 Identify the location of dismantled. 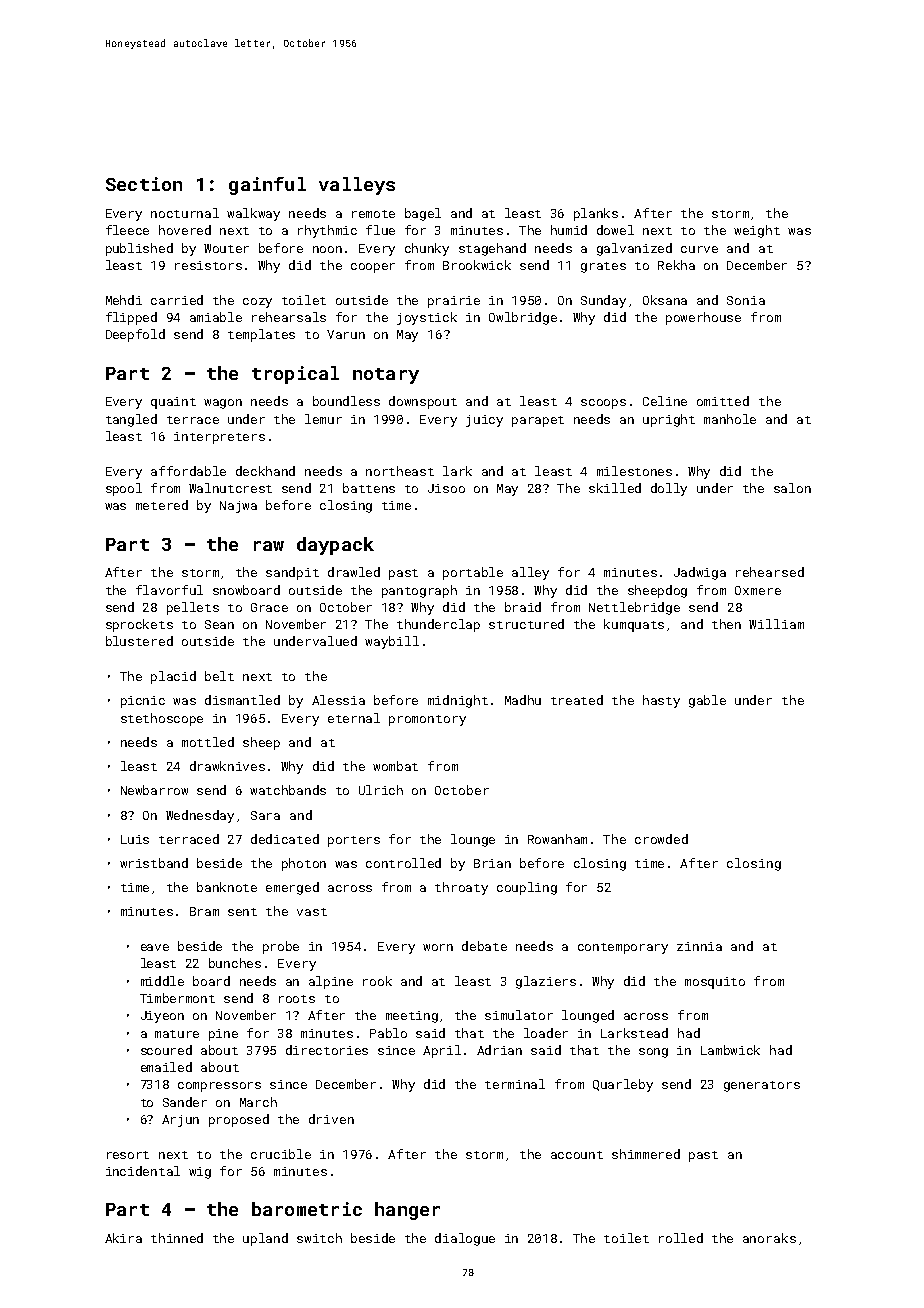
(242, 700).
